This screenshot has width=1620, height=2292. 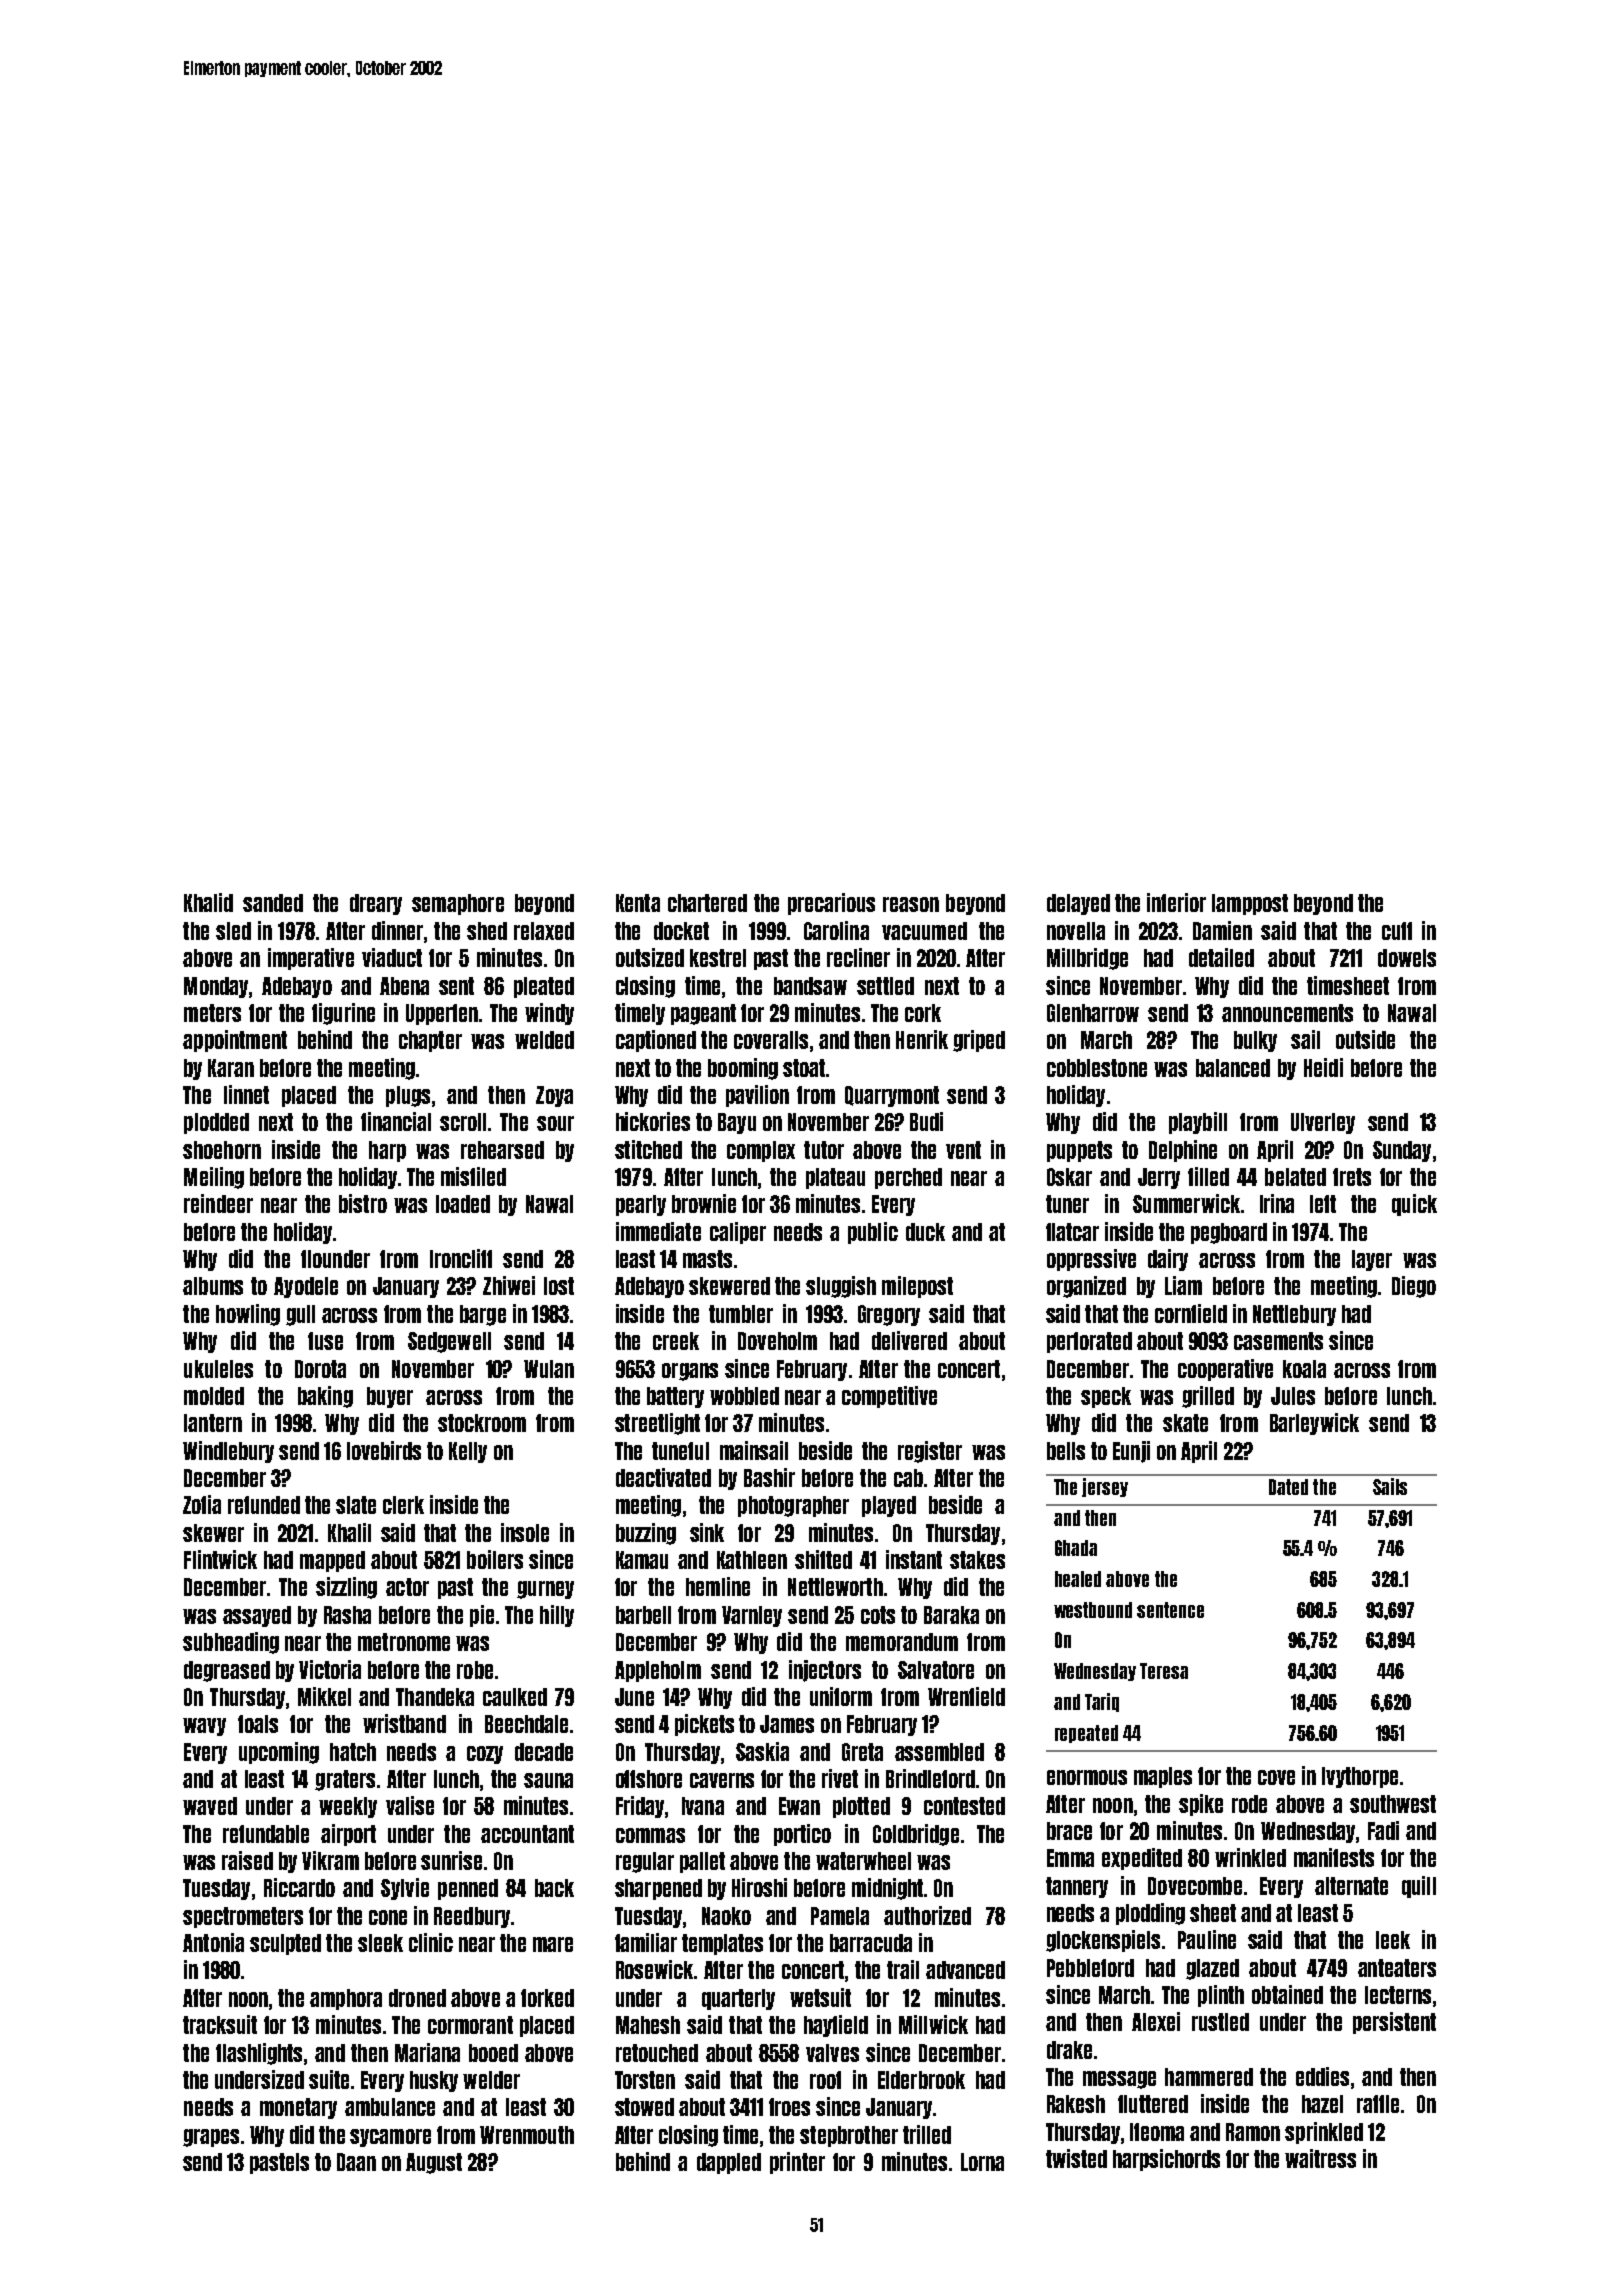 I want to click on semaphore, so click(x=458, y=904).
